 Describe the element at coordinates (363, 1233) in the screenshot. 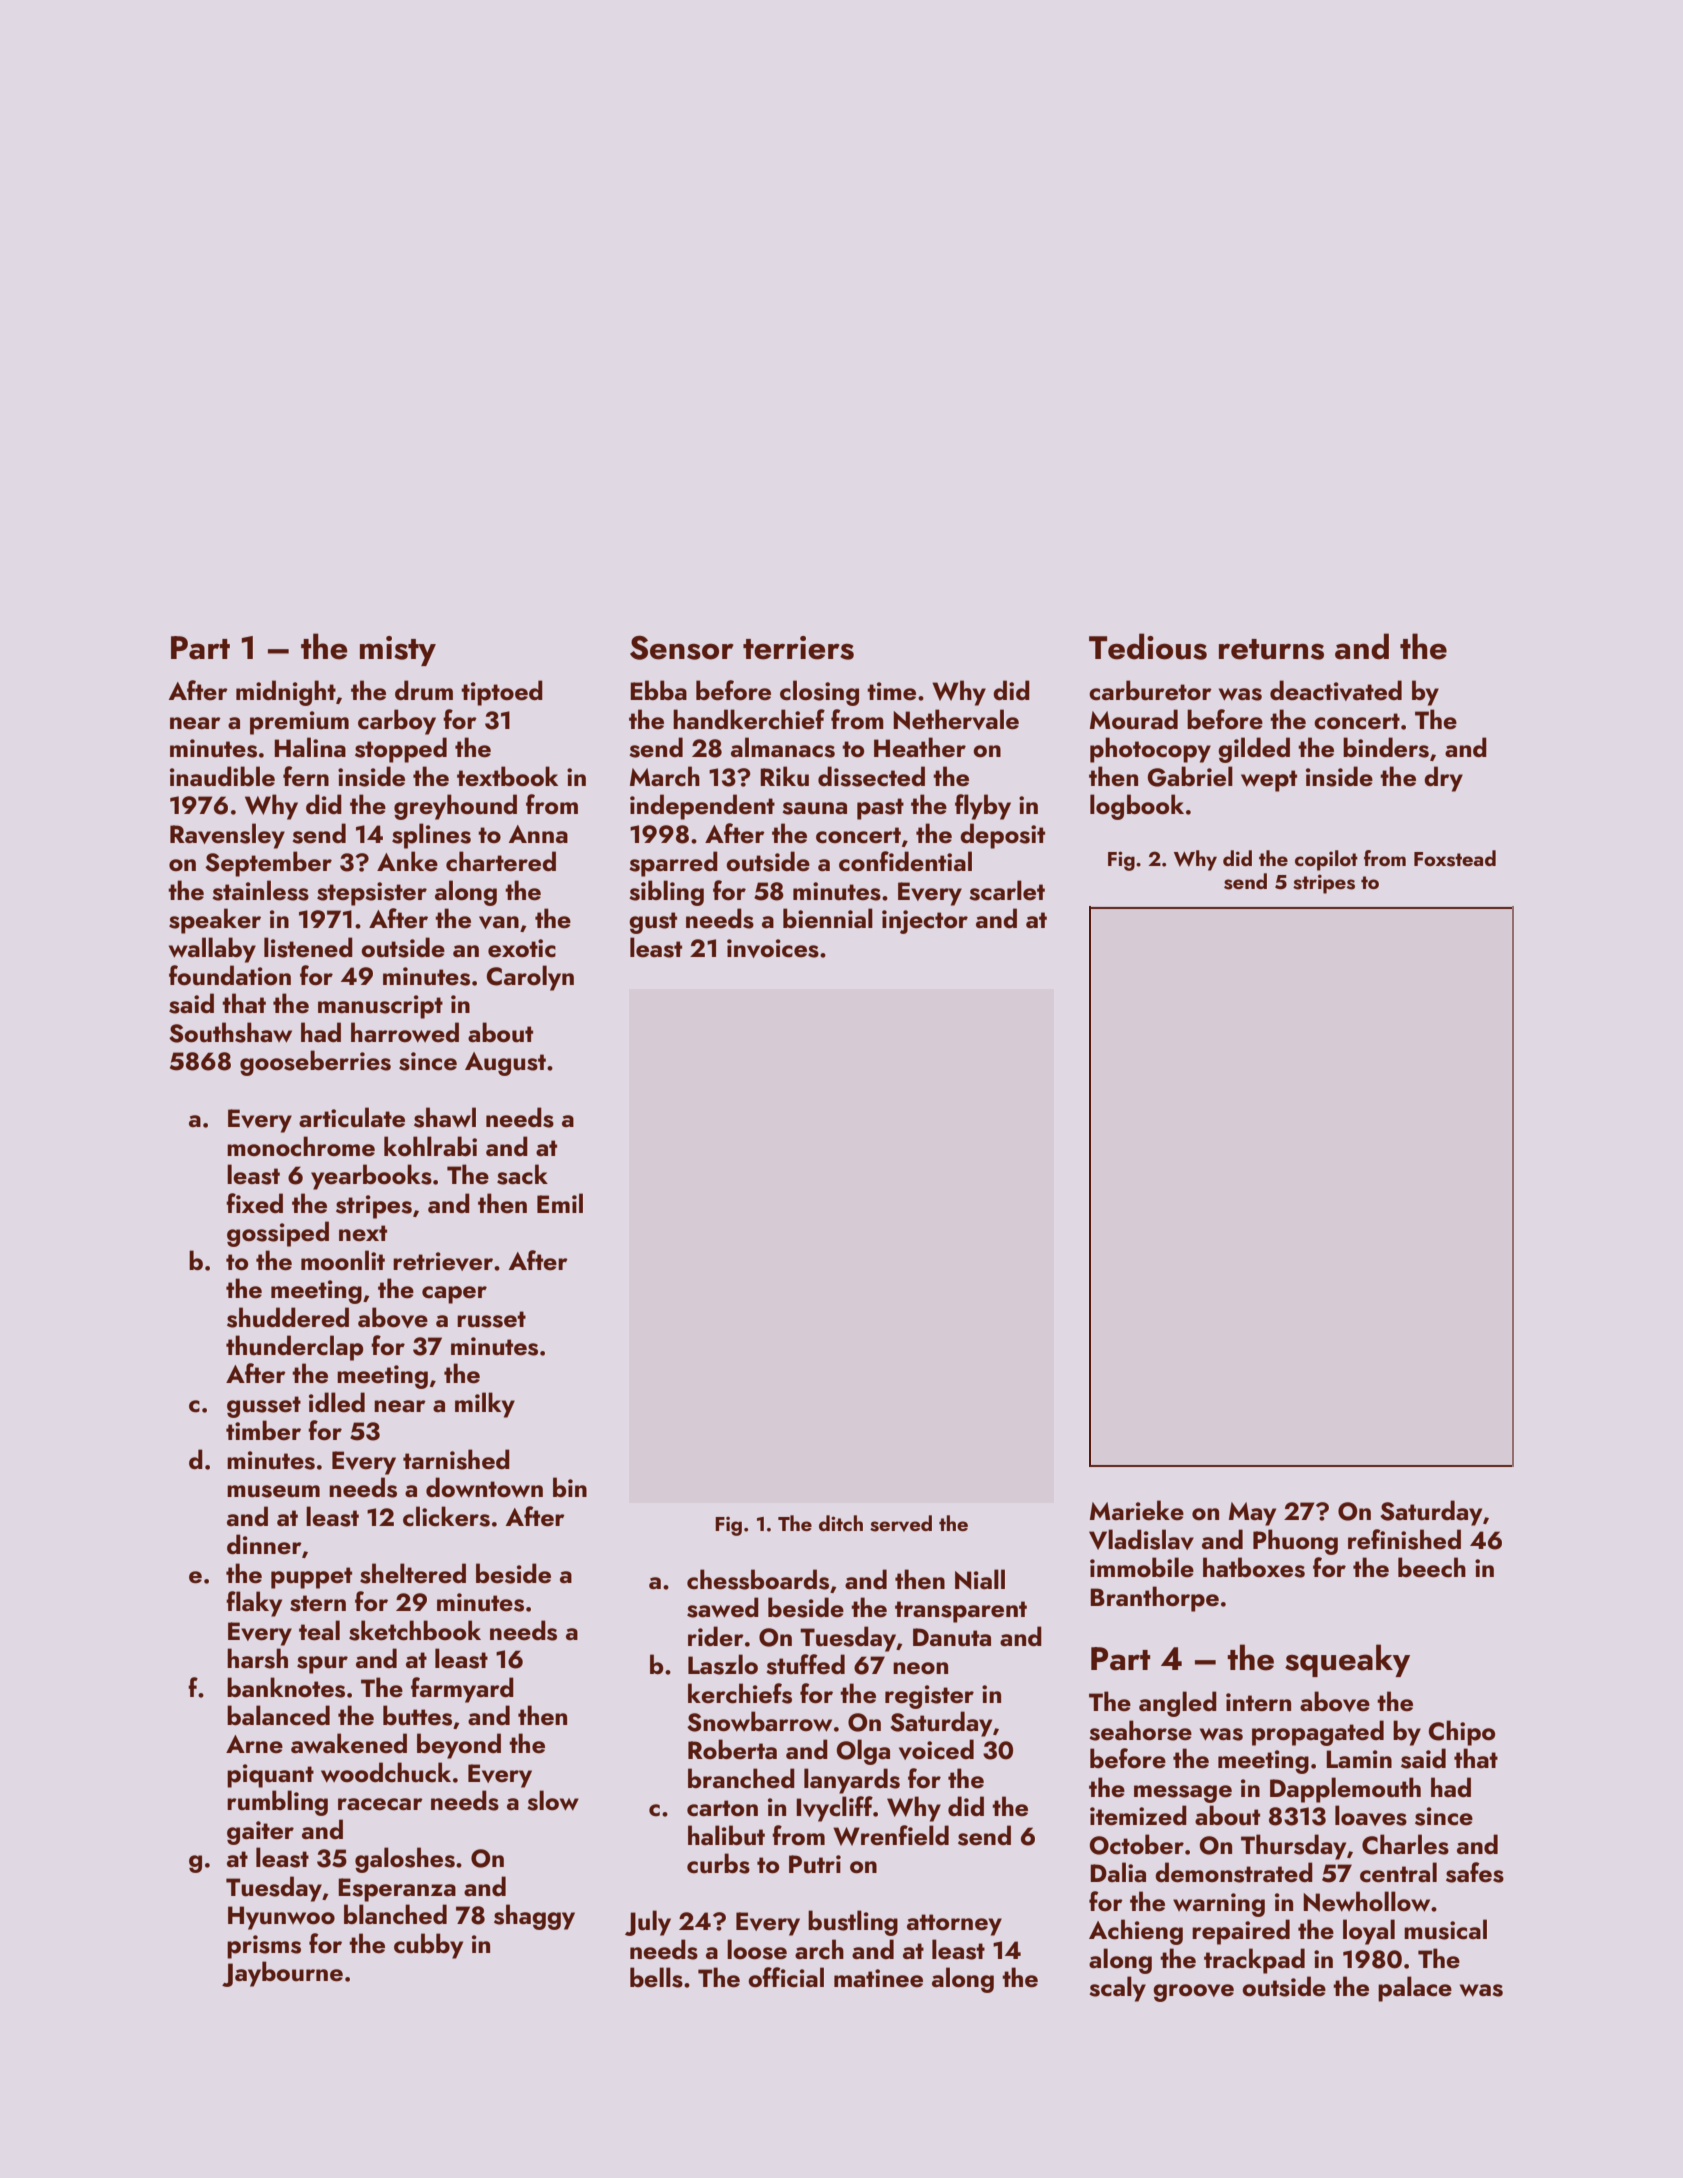

I see `next` at that location.
